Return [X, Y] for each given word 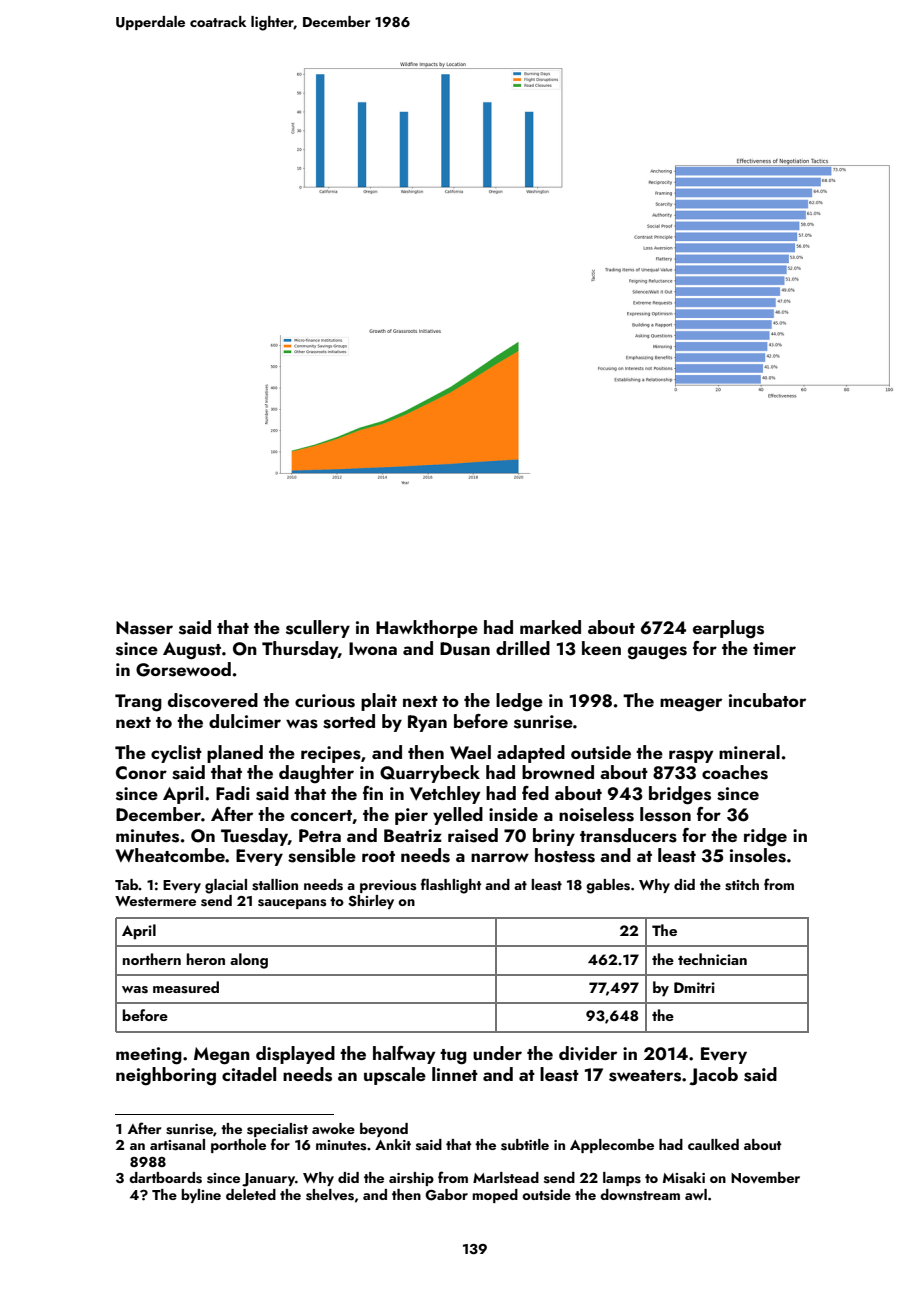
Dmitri [694, 987]
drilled [523, 648]
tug [453, 1057]
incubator [767, 700]
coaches [735, 772]
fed [535, 793]
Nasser [144, 628]
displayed [295, 1055]
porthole [238, 1146]
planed [235, 754]
